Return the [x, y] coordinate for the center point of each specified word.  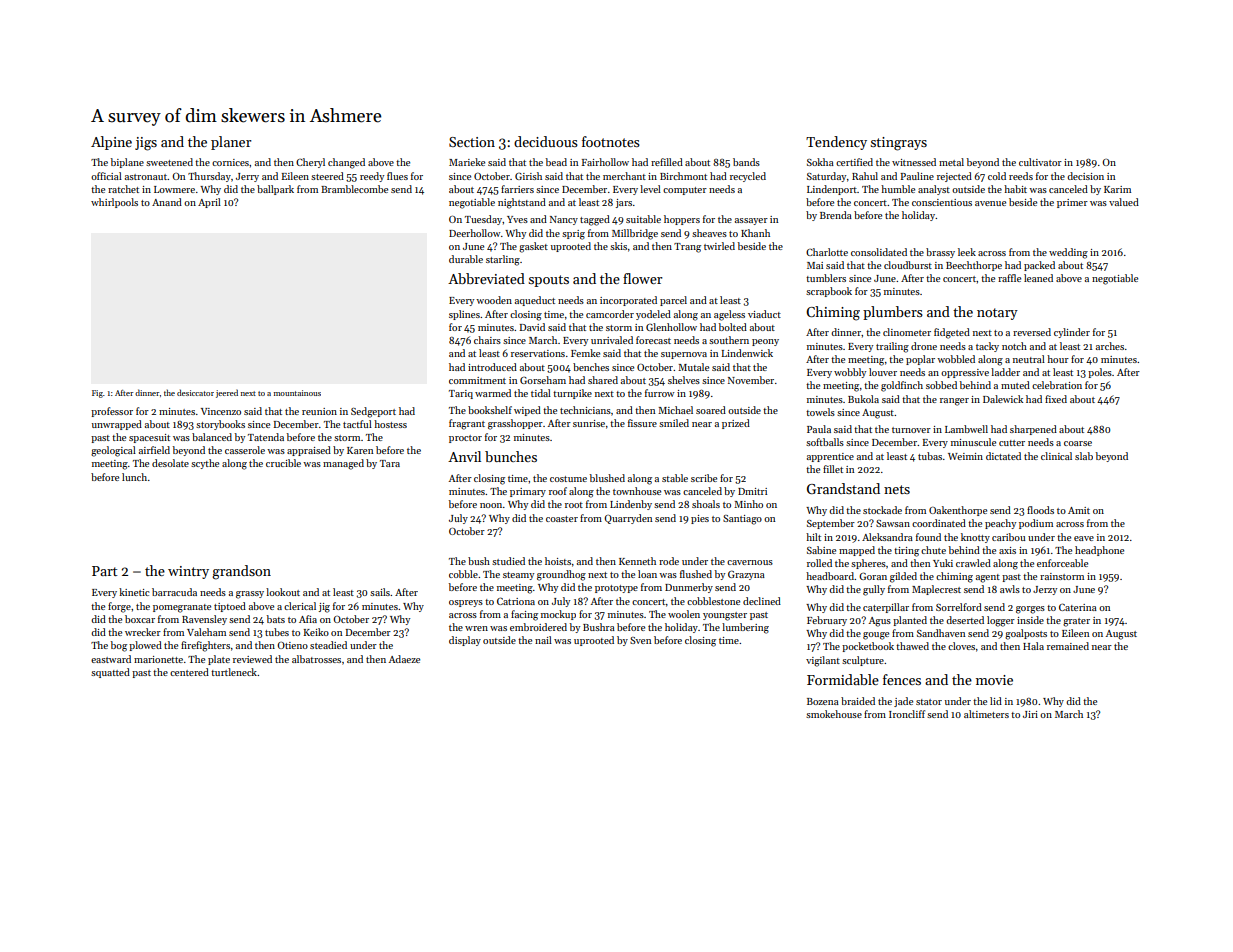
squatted [110, 673]
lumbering [745, 628]
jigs [146, 144]
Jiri [1030, 714]
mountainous [297, 393]
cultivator [1040, 162]
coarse [1078, 443]
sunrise [589, 423]
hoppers [682, 220]
